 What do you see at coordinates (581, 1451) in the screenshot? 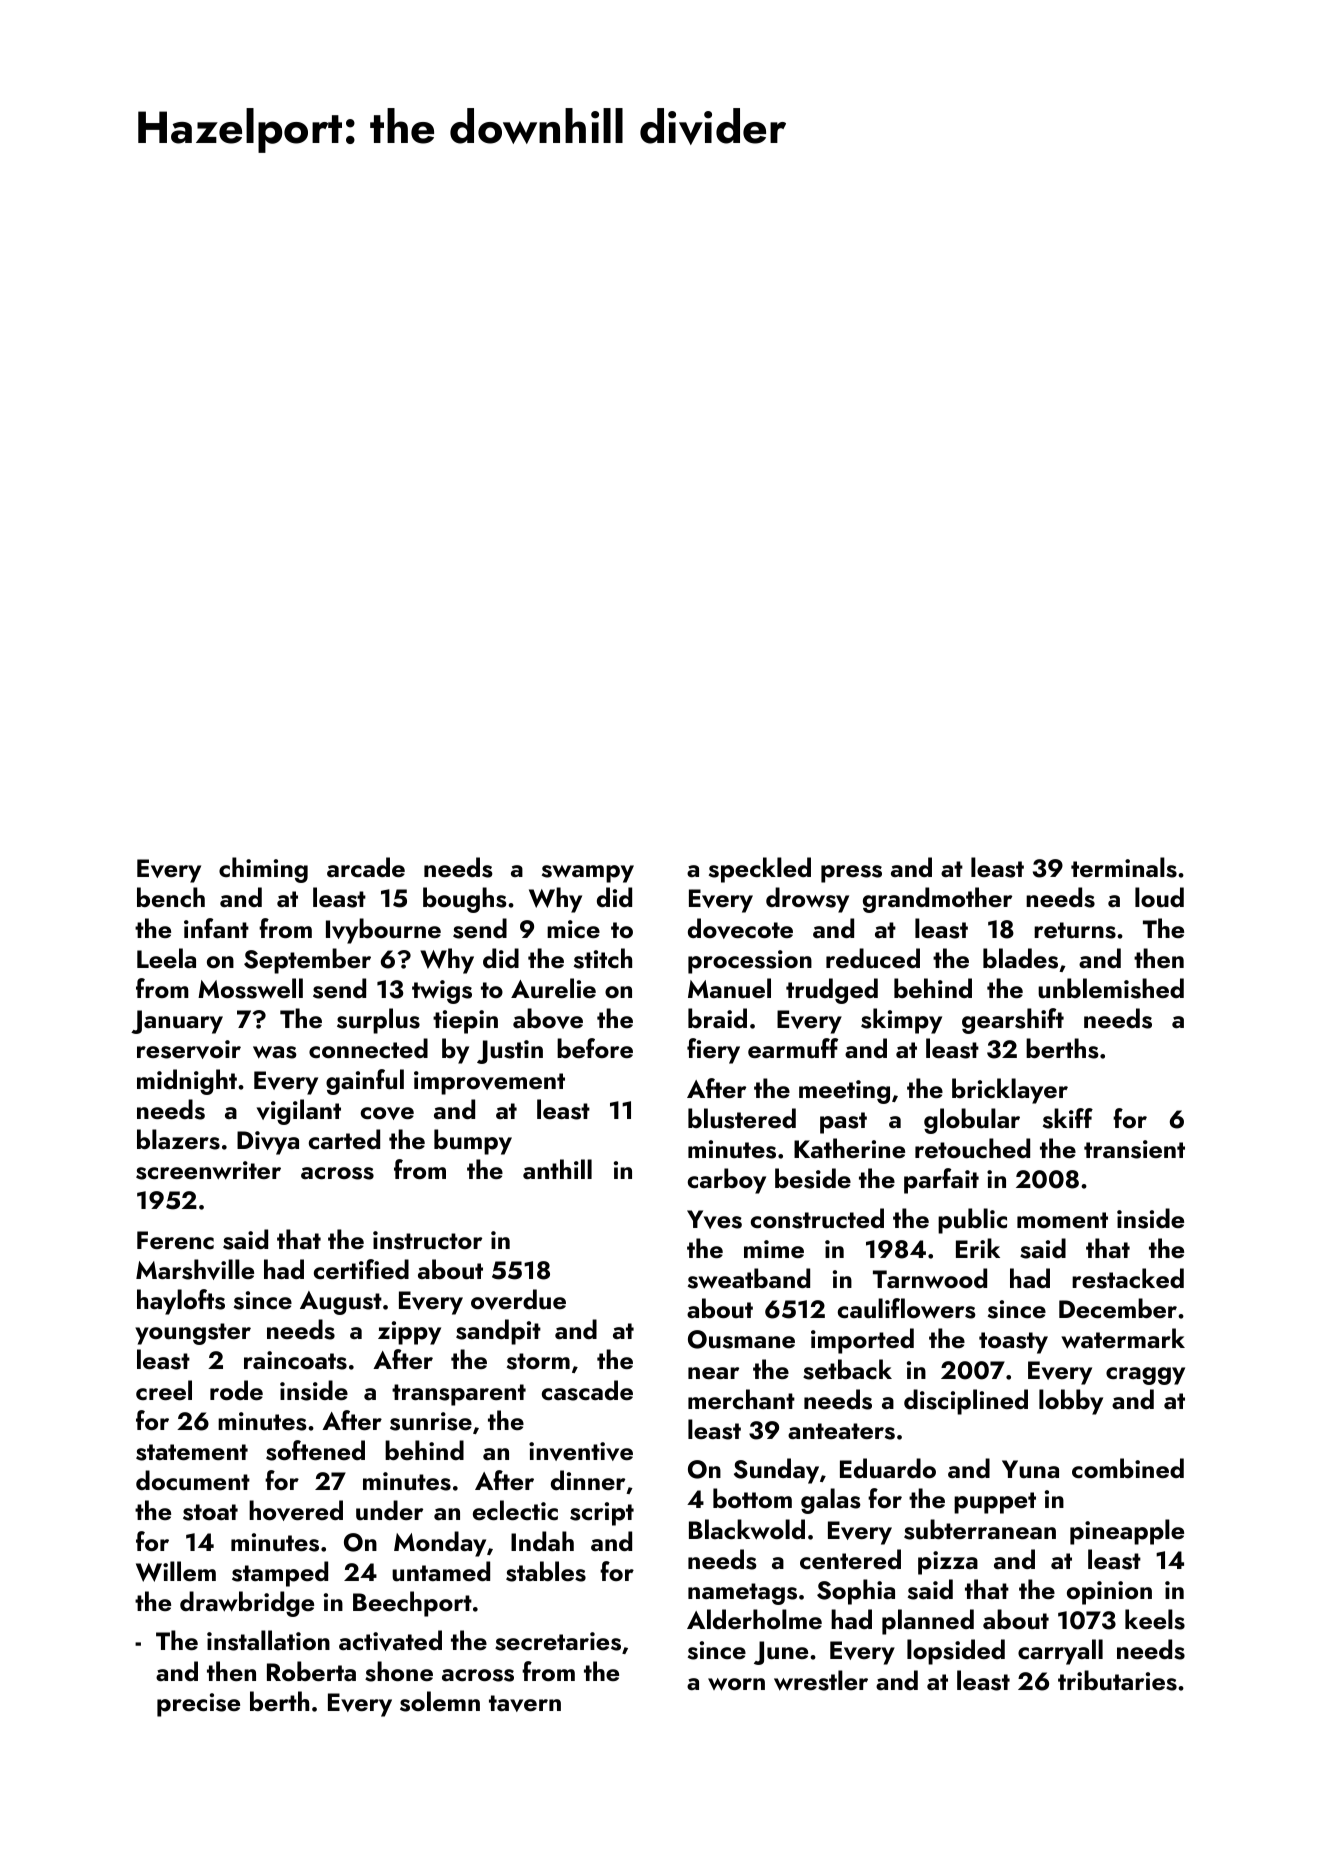
I see `inventive` at bounding box center [581, 1451].
